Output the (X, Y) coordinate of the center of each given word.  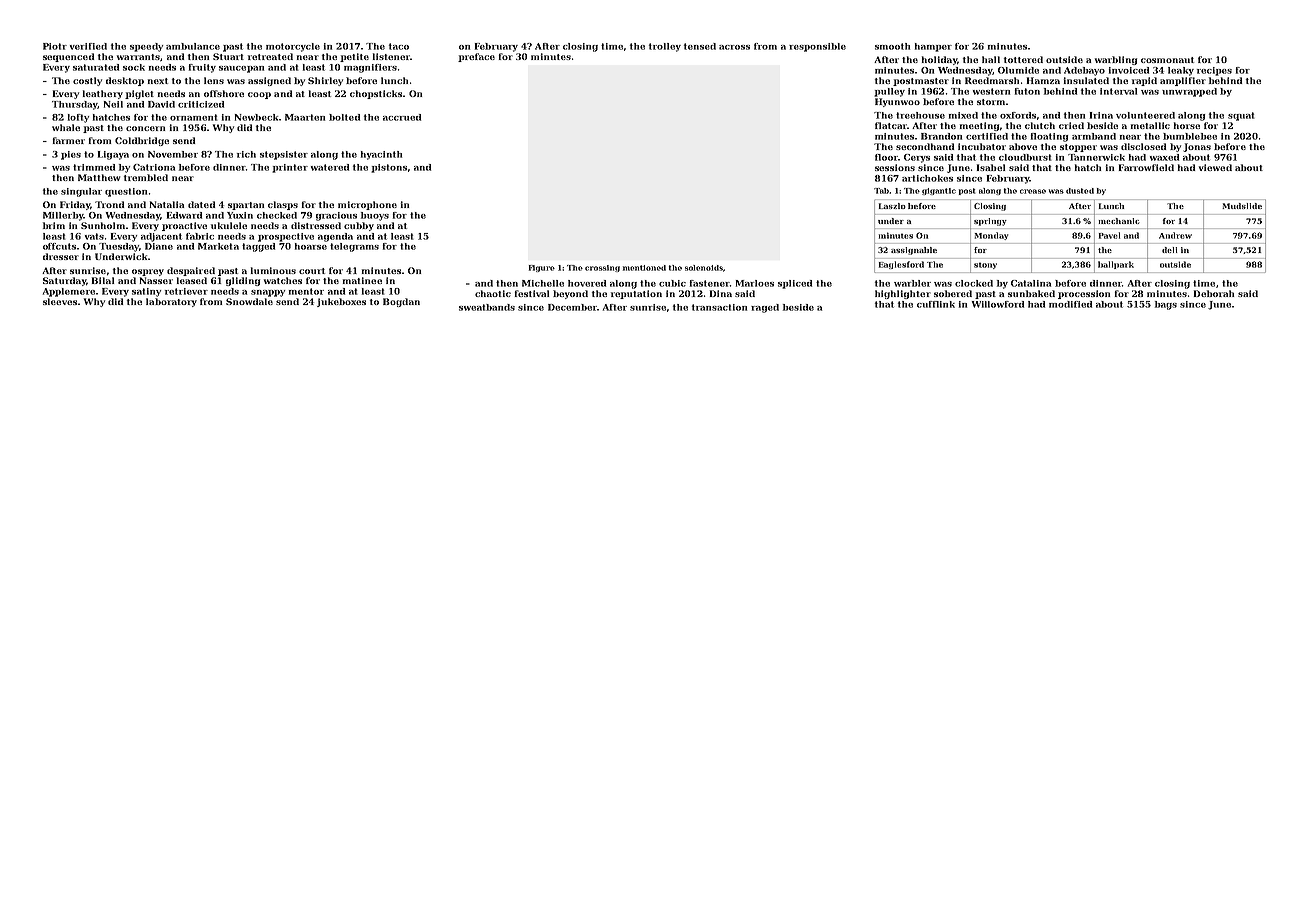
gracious (336, 216)
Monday (991, 236)
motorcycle (293, 47)
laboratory (171, 302)
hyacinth (381, 155)
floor (886, 157)
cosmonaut (1167, 60)
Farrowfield (1146, 167)
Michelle (543, 283)
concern (145, 128)
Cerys (917, 158)
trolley (665, 47)
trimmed (94, 167)
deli (1170, 250)
